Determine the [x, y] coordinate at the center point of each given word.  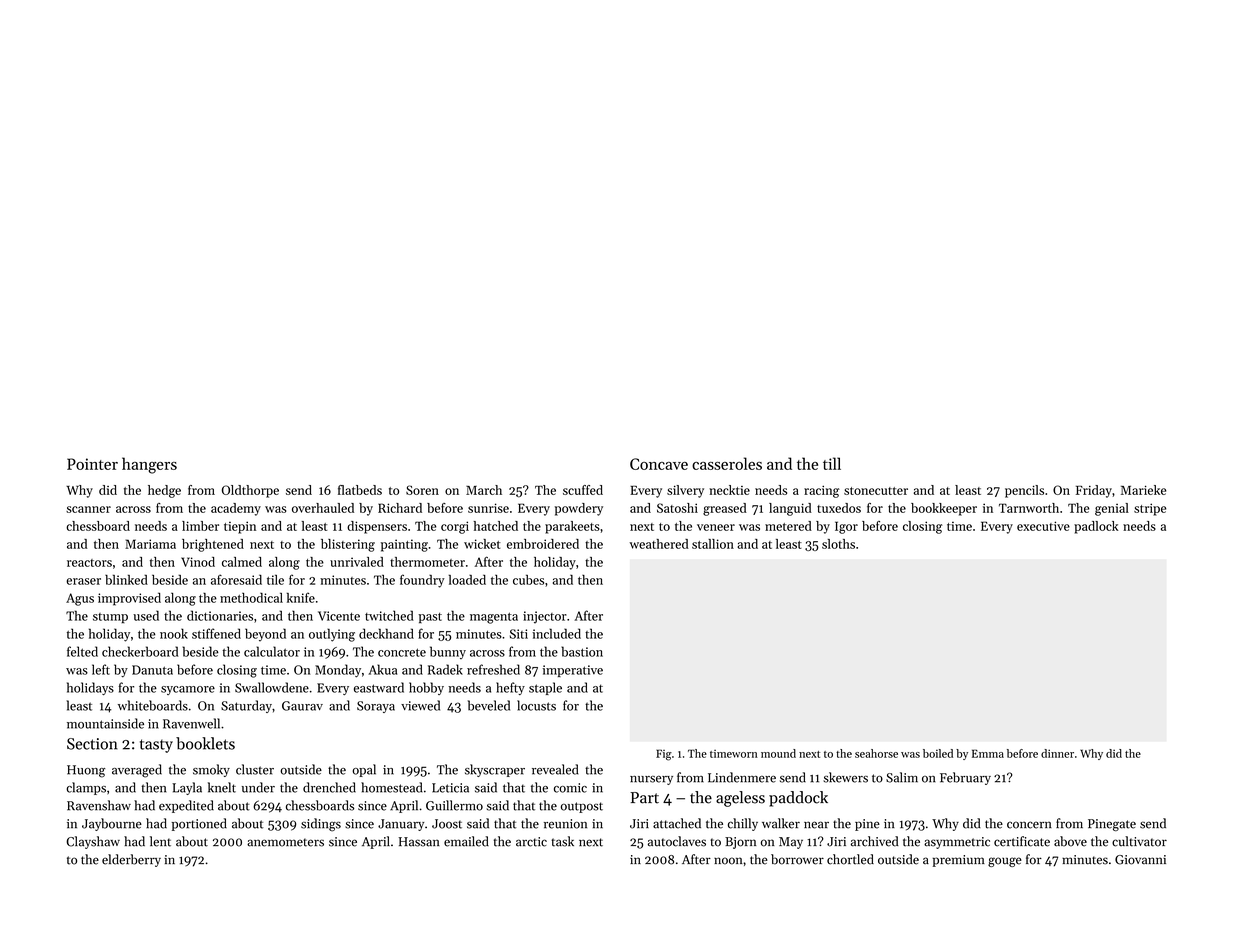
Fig [664, 755]
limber [200, 526]
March [484, 490]
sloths [838, 544]
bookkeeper [944, 509]
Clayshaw [93, 842]
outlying [332, 635]
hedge [164, 491]
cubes [528, 579]
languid [790, 509]
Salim [902, 777]
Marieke [1143, 490]
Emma [988, 753]
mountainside [105, 723]
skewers [845, 777]
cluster [255, 769]
